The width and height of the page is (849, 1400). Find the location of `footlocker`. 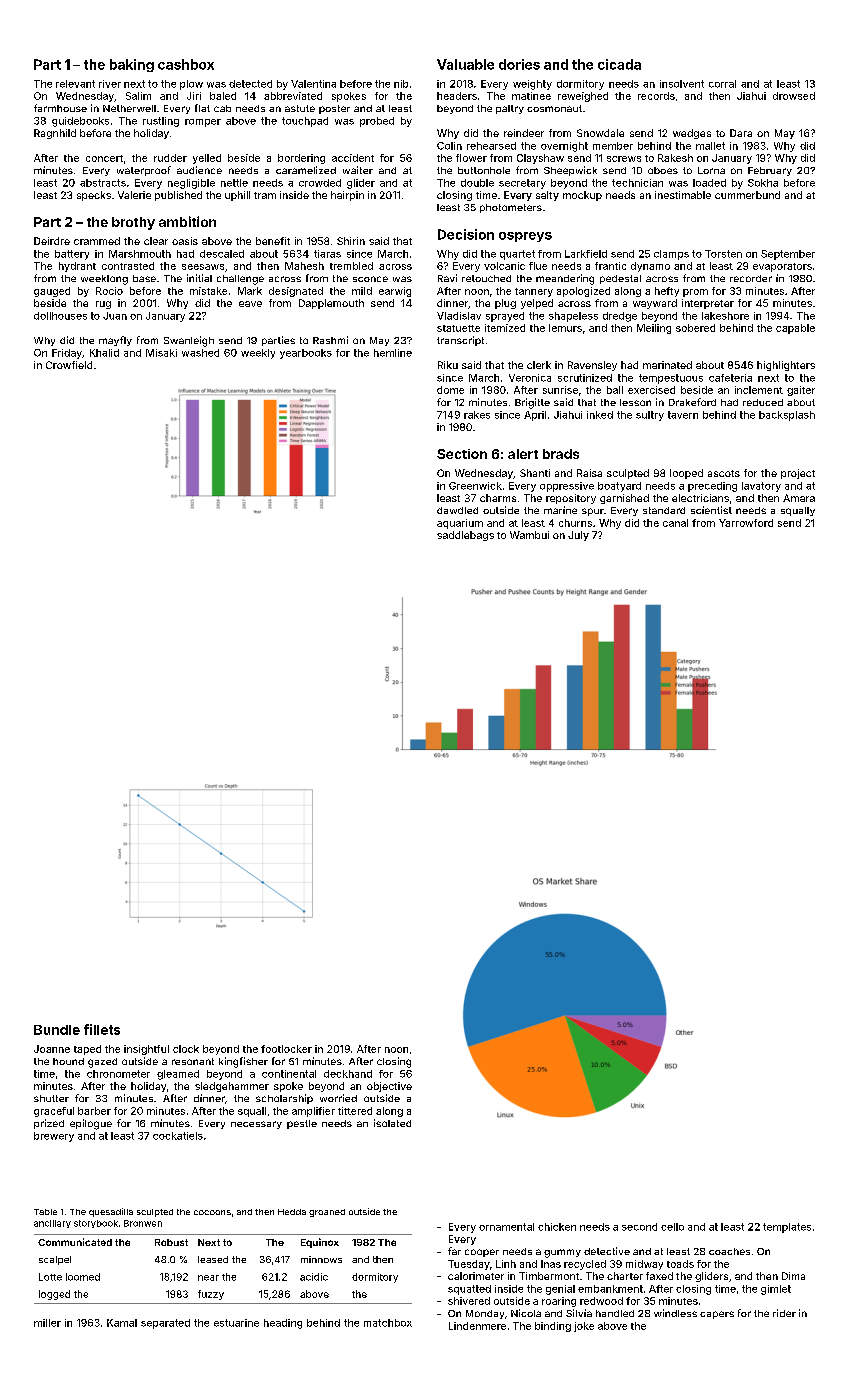

footlocker is located at coordinates (286, 1049).
